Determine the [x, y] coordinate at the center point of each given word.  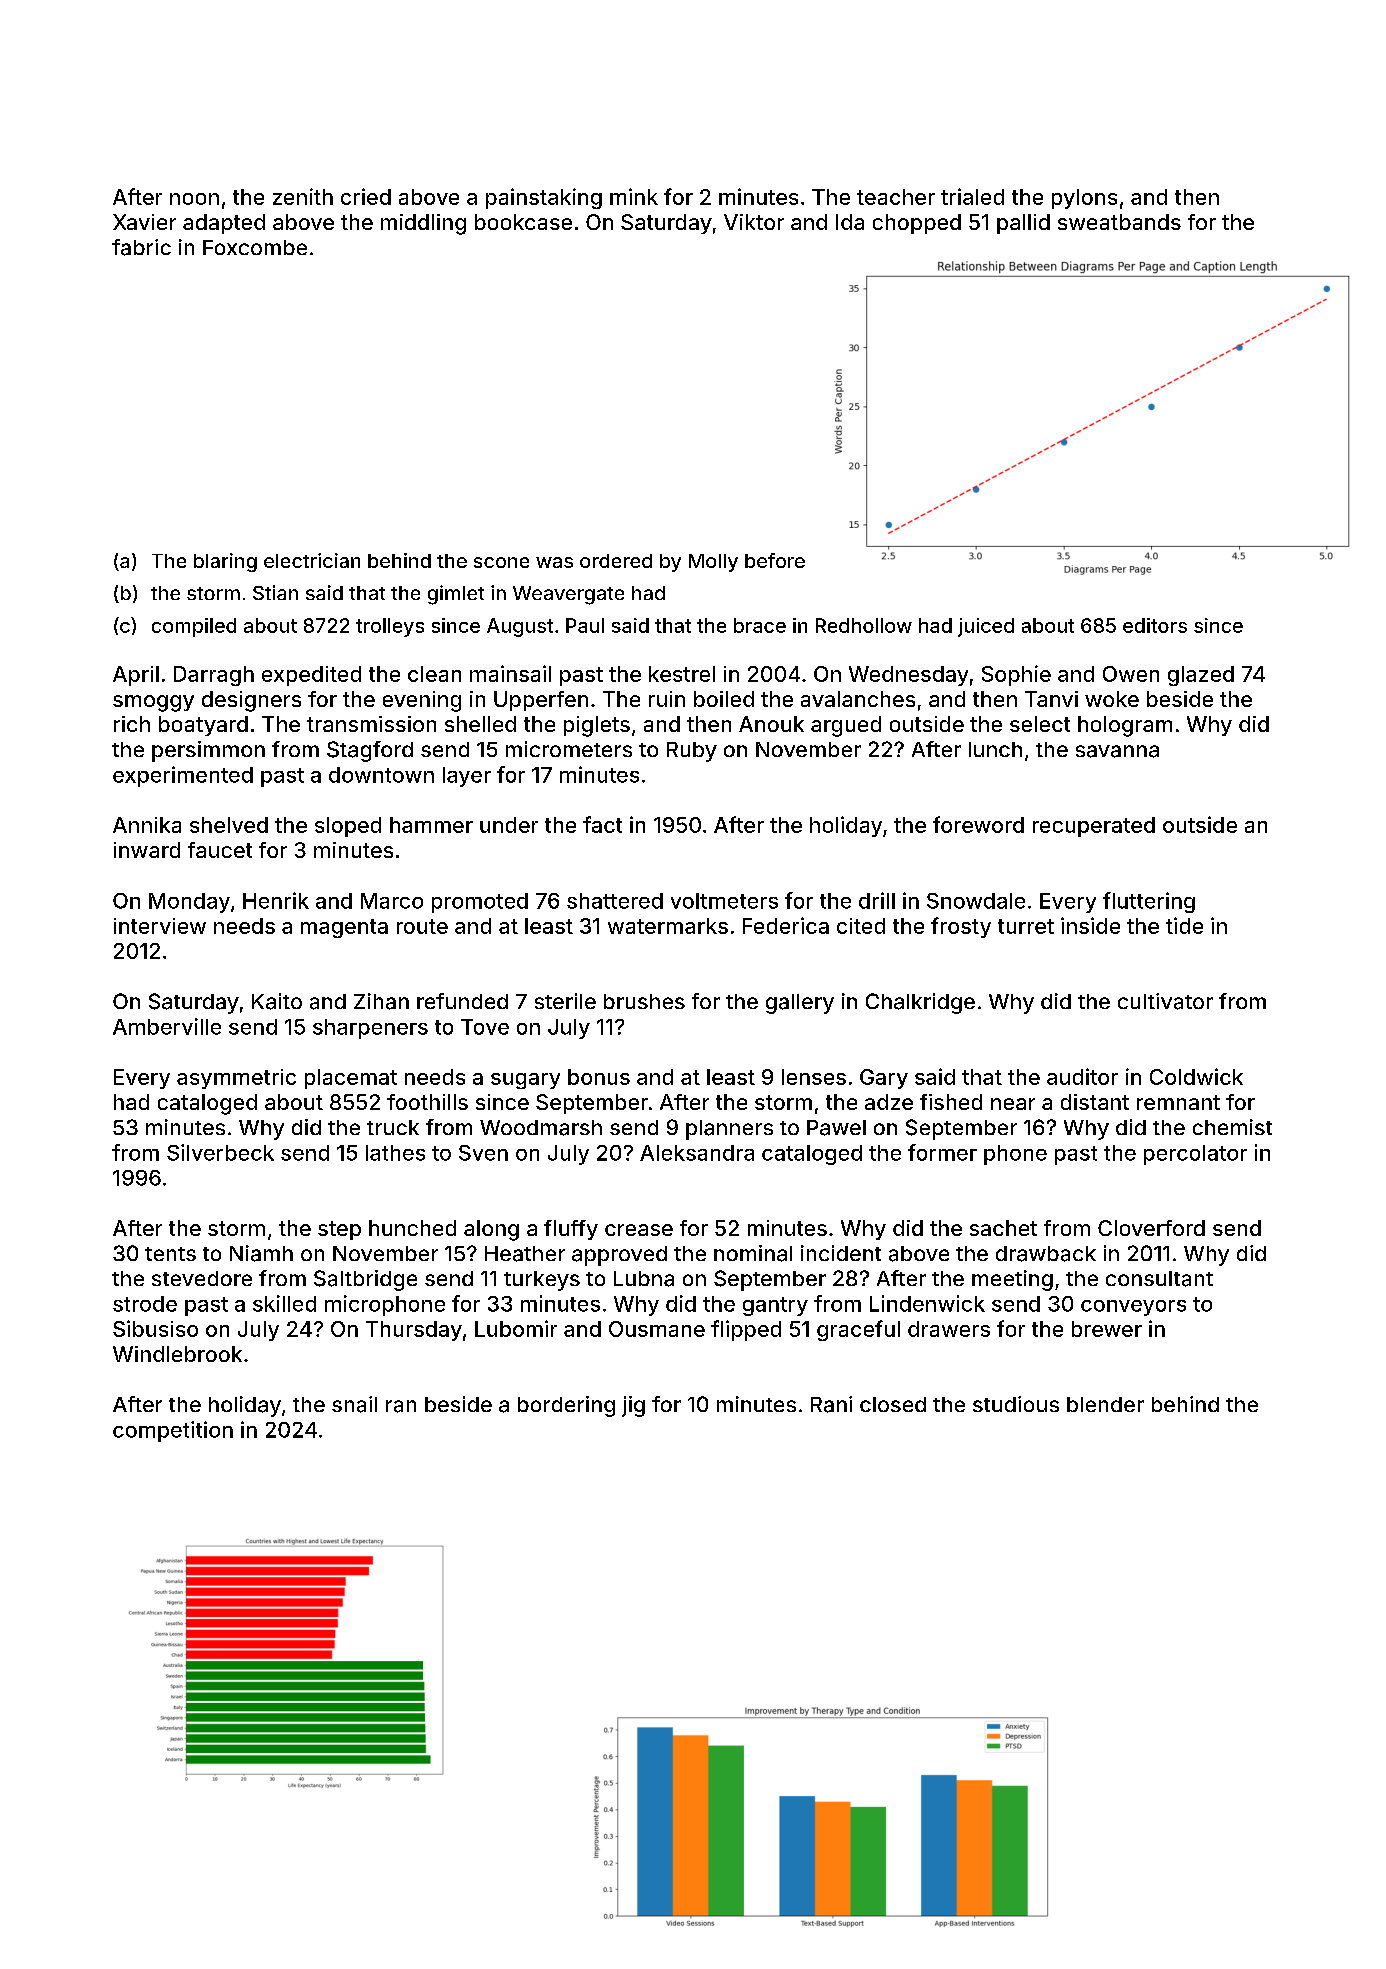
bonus [599, 1077]
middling [423, 224]
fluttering [1149, 902]
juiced [986, 627]
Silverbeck [220, 1152]
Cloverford [1151, 1228]
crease [639, 1230]
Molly [713, 563]
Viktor [754, 222]
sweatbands [1119, 222]
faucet [220, 850]
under [509, 825]
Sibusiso [155, 1328]
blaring [225, 562]
